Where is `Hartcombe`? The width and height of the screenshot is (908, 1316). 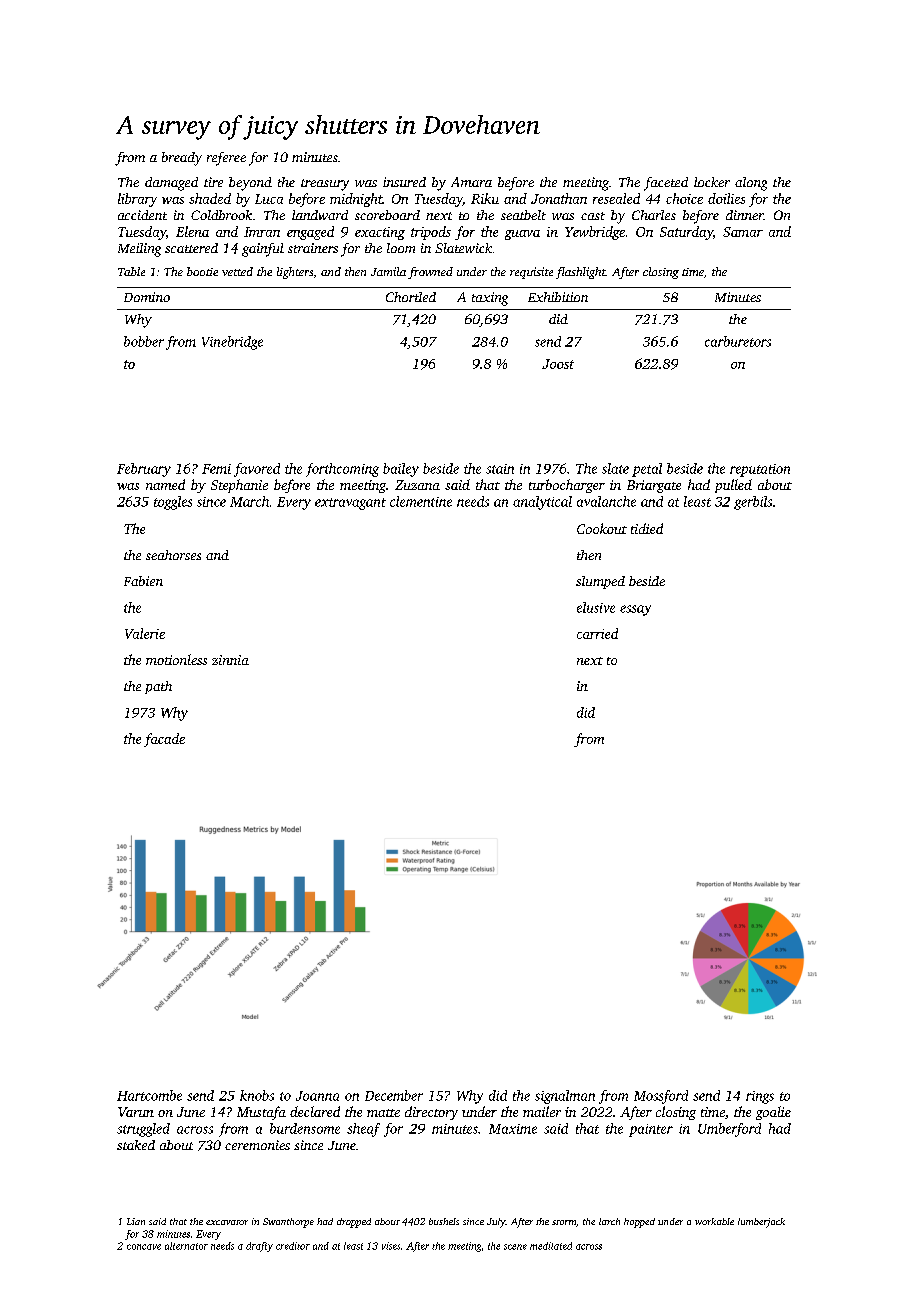 Hartcombe is located at coordinates (149, 1095).
